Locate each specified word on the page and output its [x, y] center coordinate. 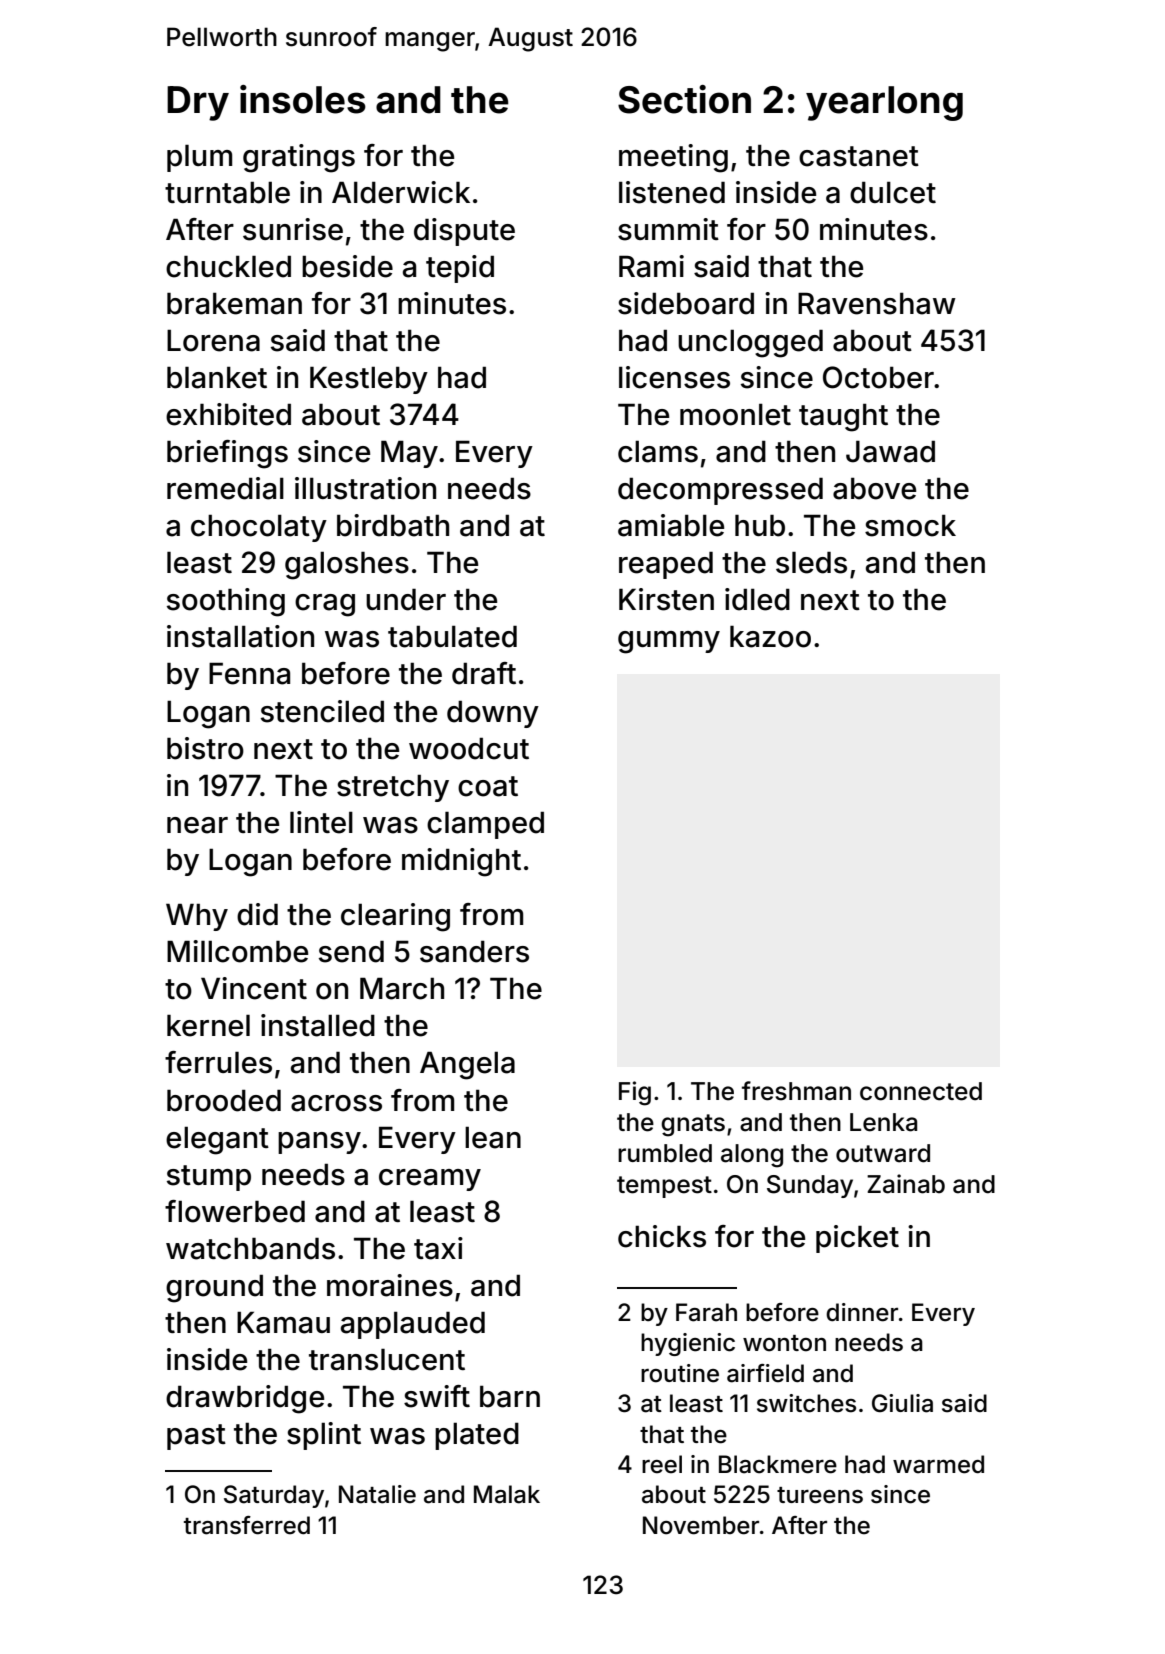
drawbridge [245, 1399]
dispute [464, 232]
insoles [303, 99]
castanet [859, 156]
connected [921, 1091]
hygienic [688, 1344]
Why [197, 917]
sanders [474, 951]
